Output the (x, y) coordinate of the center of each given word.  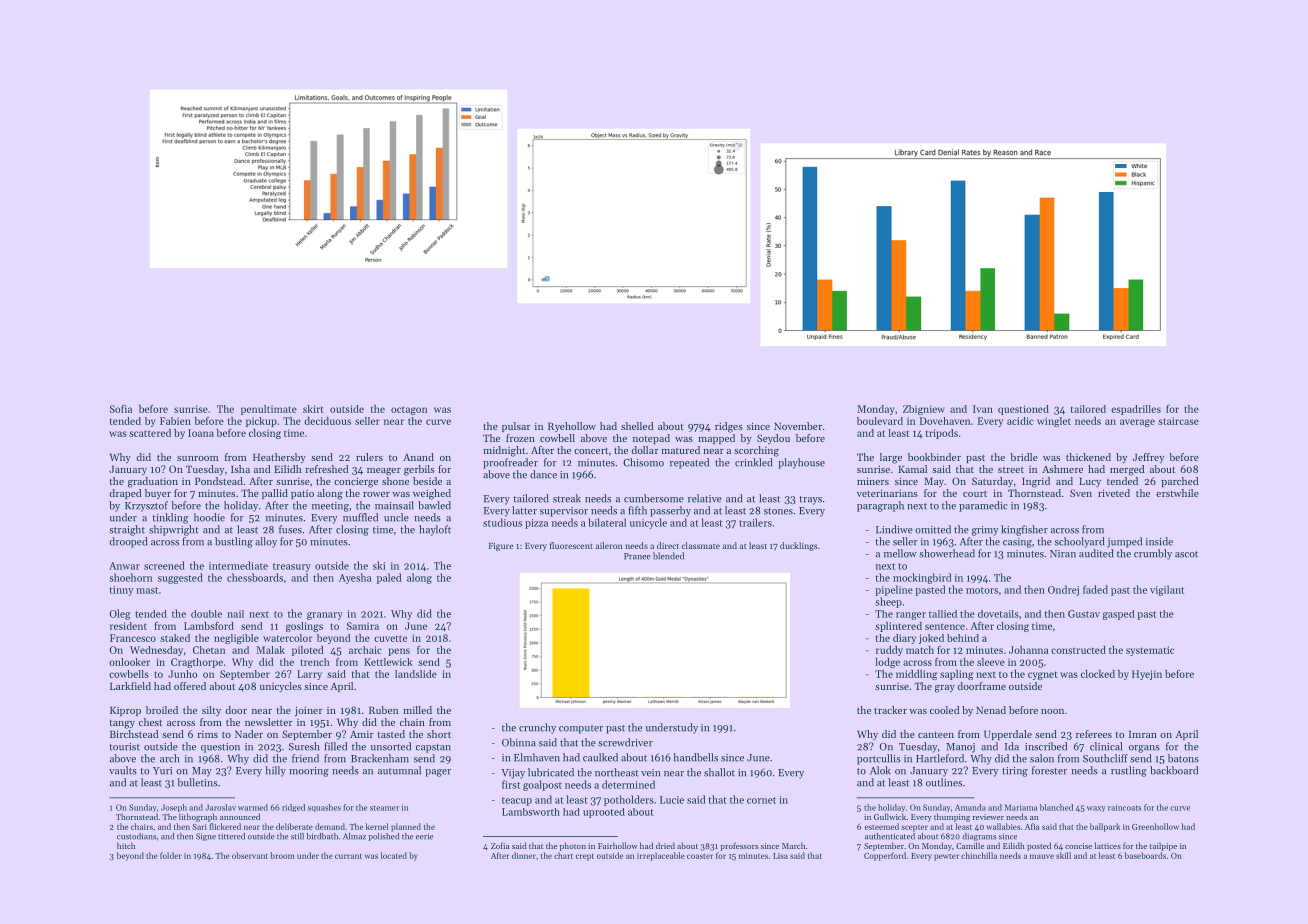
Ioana (201, 433)
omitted (933, 529)
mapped (716, 439)
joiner (309, 711)
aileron (609, 545)
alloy (266, 542)
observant (250, 855)
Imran (1143, 734)
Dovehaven (945, 421)
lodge (888, 663)
